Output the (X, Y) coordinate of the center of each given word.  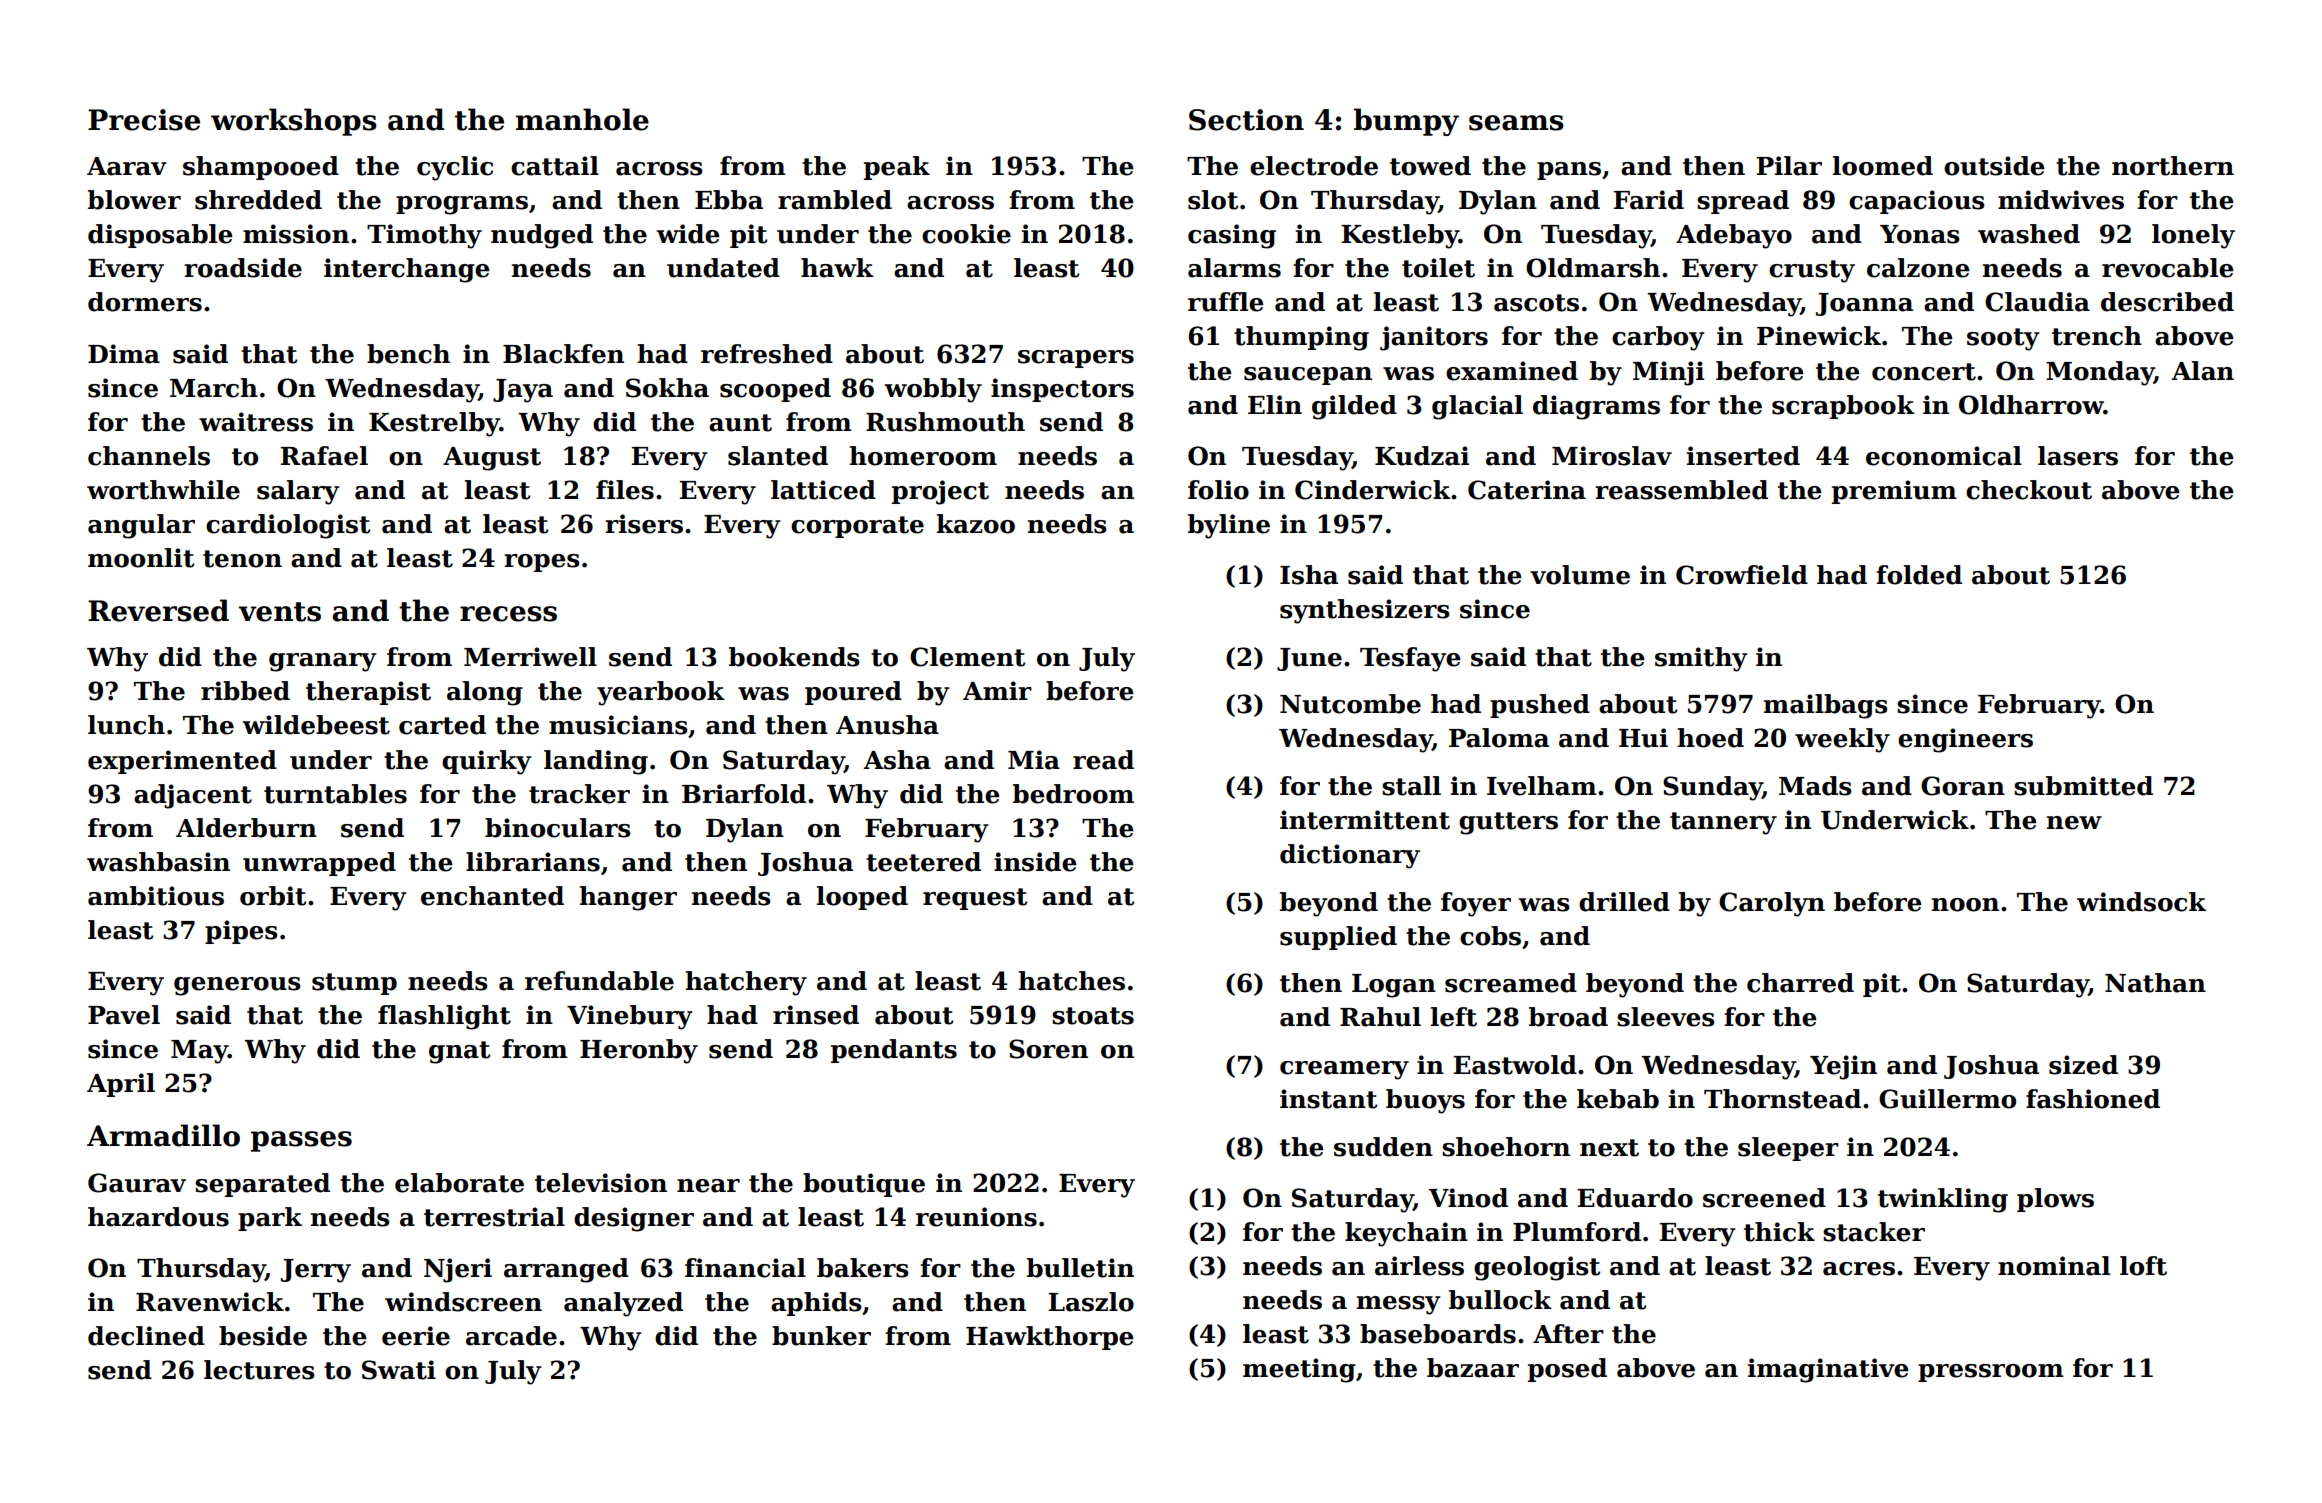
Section (1246, 120)
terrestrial (494, 1217)
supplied (1338, 938)
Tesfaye (1410, 659)
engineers (1965, 740)
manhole (582, 119)
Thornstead (1782, 1099)
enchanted (492, 896)
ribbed (245, 691)
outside (1994, 166)
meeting (1299, 1370)
